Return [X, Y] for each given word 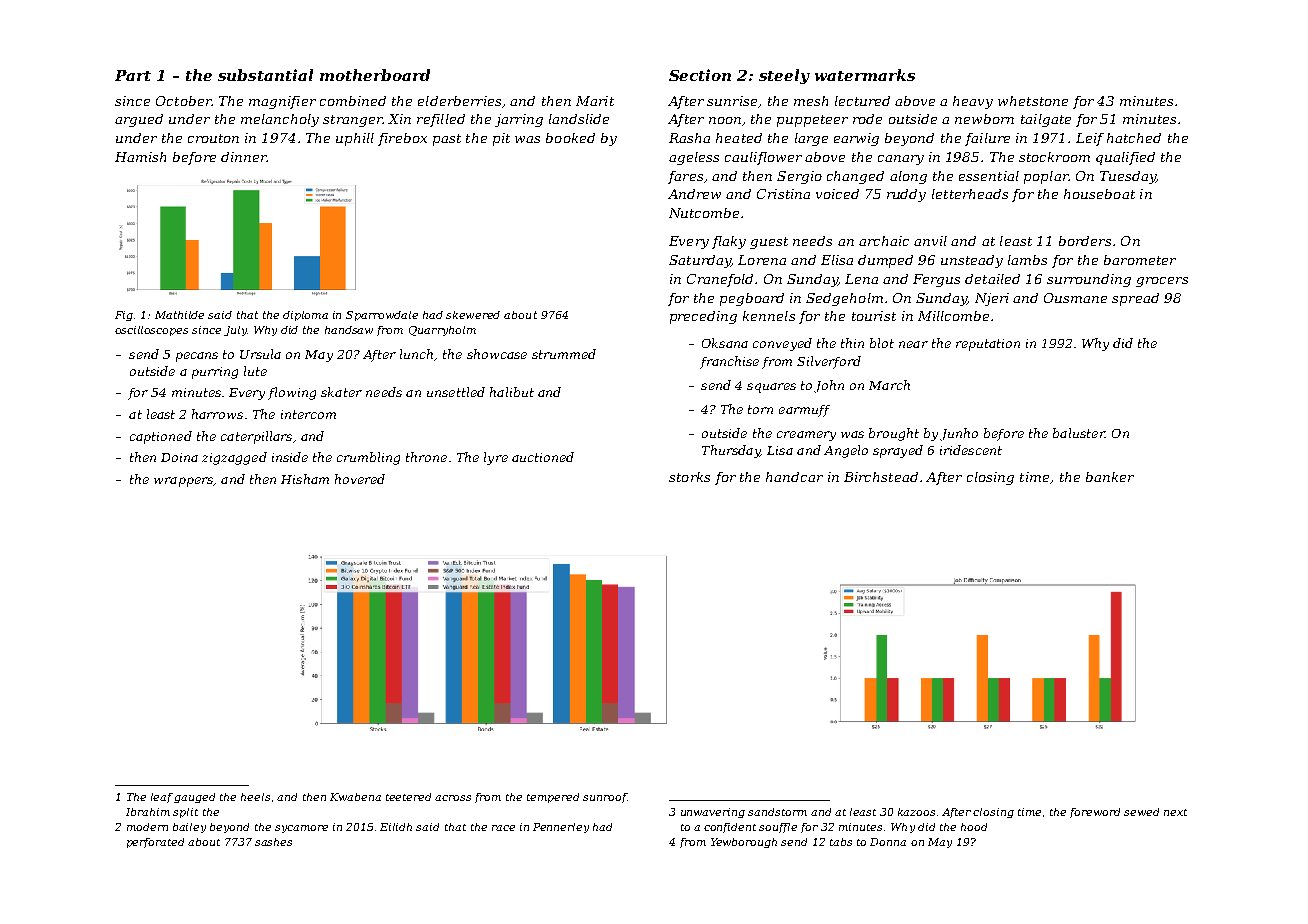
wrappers [183, 482]
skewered [473, 315]
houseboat [1099, 194]
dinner [244, 157]
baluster [1079, 433]
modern [147, 827]
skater [341, 392]
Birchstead [881, 477]
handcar [794, 477]
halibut [512, 392]
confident [730, 828]
